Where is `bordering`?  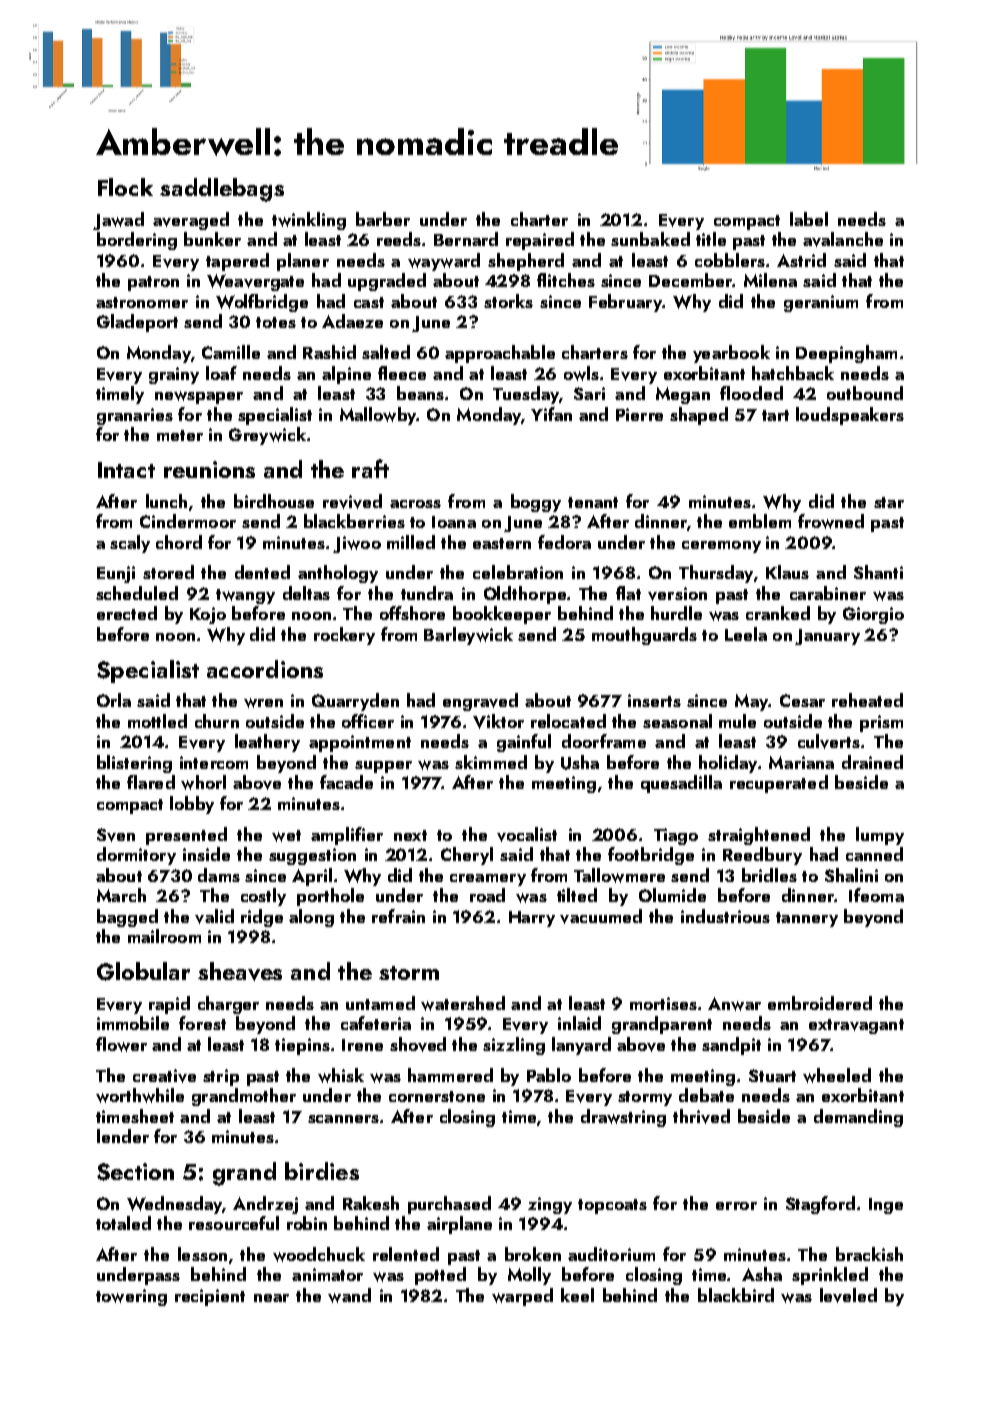 bordering is located at coordinates (137, 241).
